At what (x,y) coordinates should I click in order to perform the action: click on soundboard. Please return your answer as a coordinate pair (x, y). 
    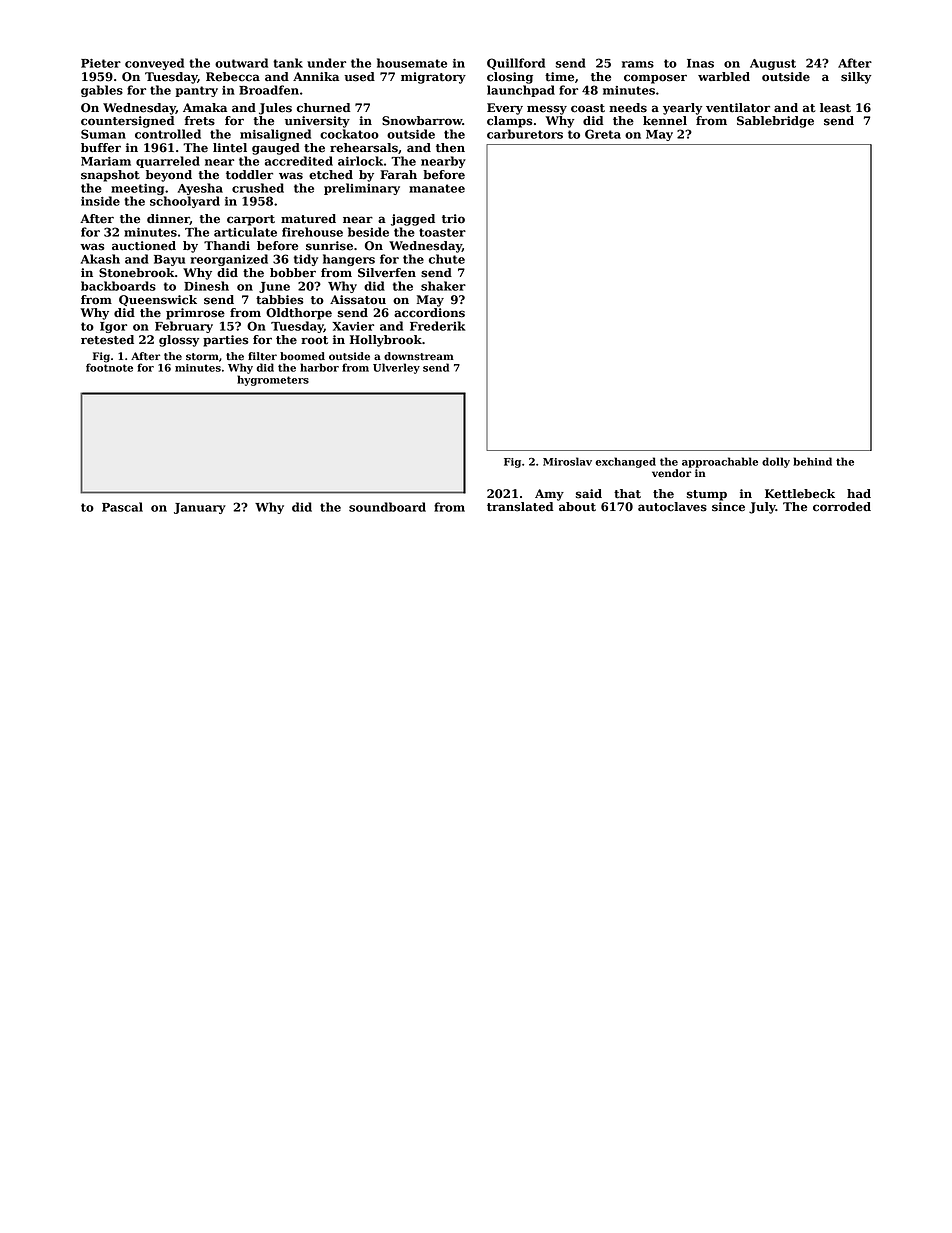
    Looking at the image, I should click on (387, 507).
